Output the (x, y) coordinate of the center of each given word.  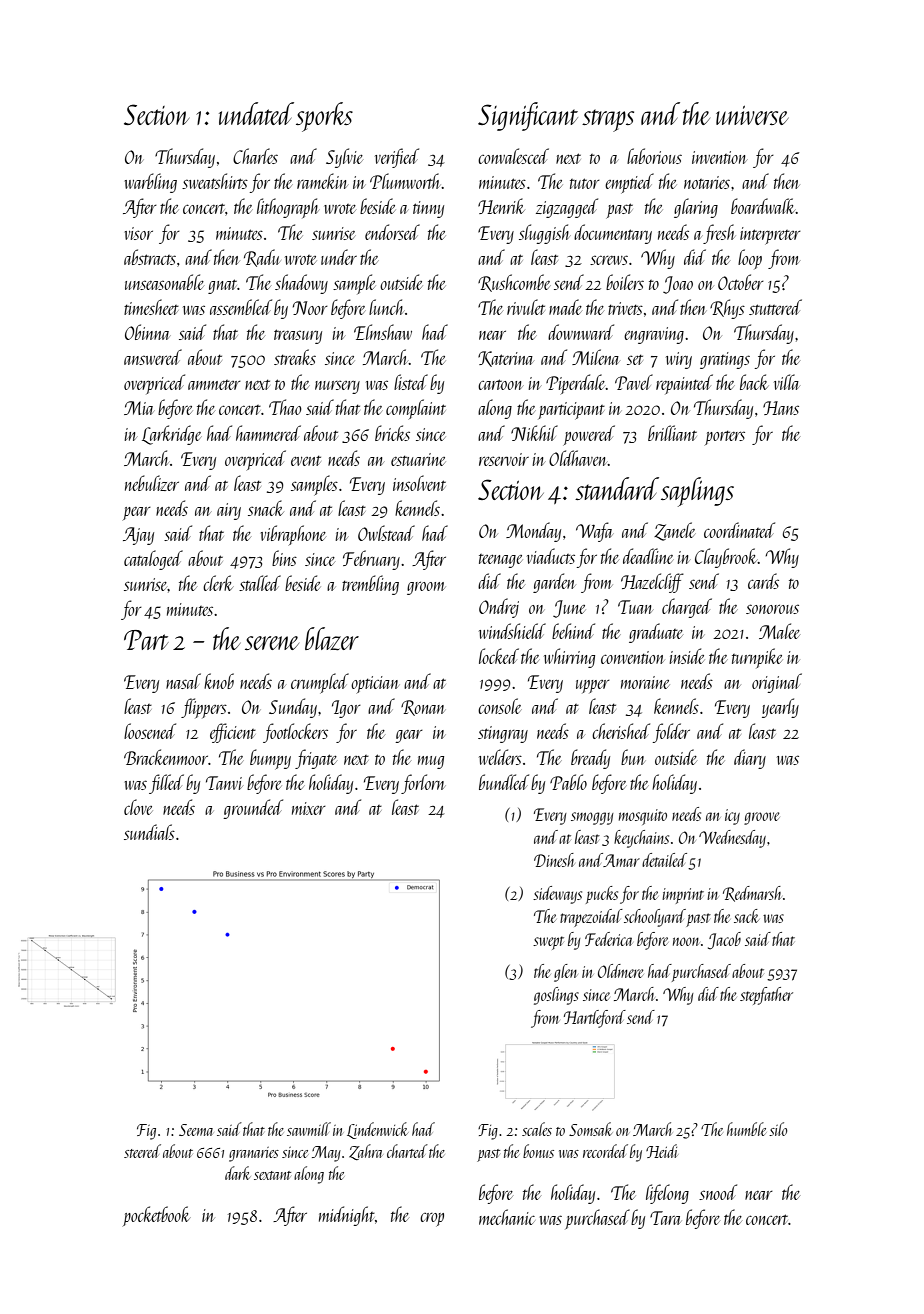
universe (752, 115)
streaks (295, 357)
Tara (665, 1218)
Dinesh (554, 860)
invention (719, 157)
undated (256, 113)
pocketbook (157, 1216)
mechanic (507, 1217)
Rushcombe (514, 283)
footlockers (295, 733)
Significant (528, 116)
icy (732, 817)
